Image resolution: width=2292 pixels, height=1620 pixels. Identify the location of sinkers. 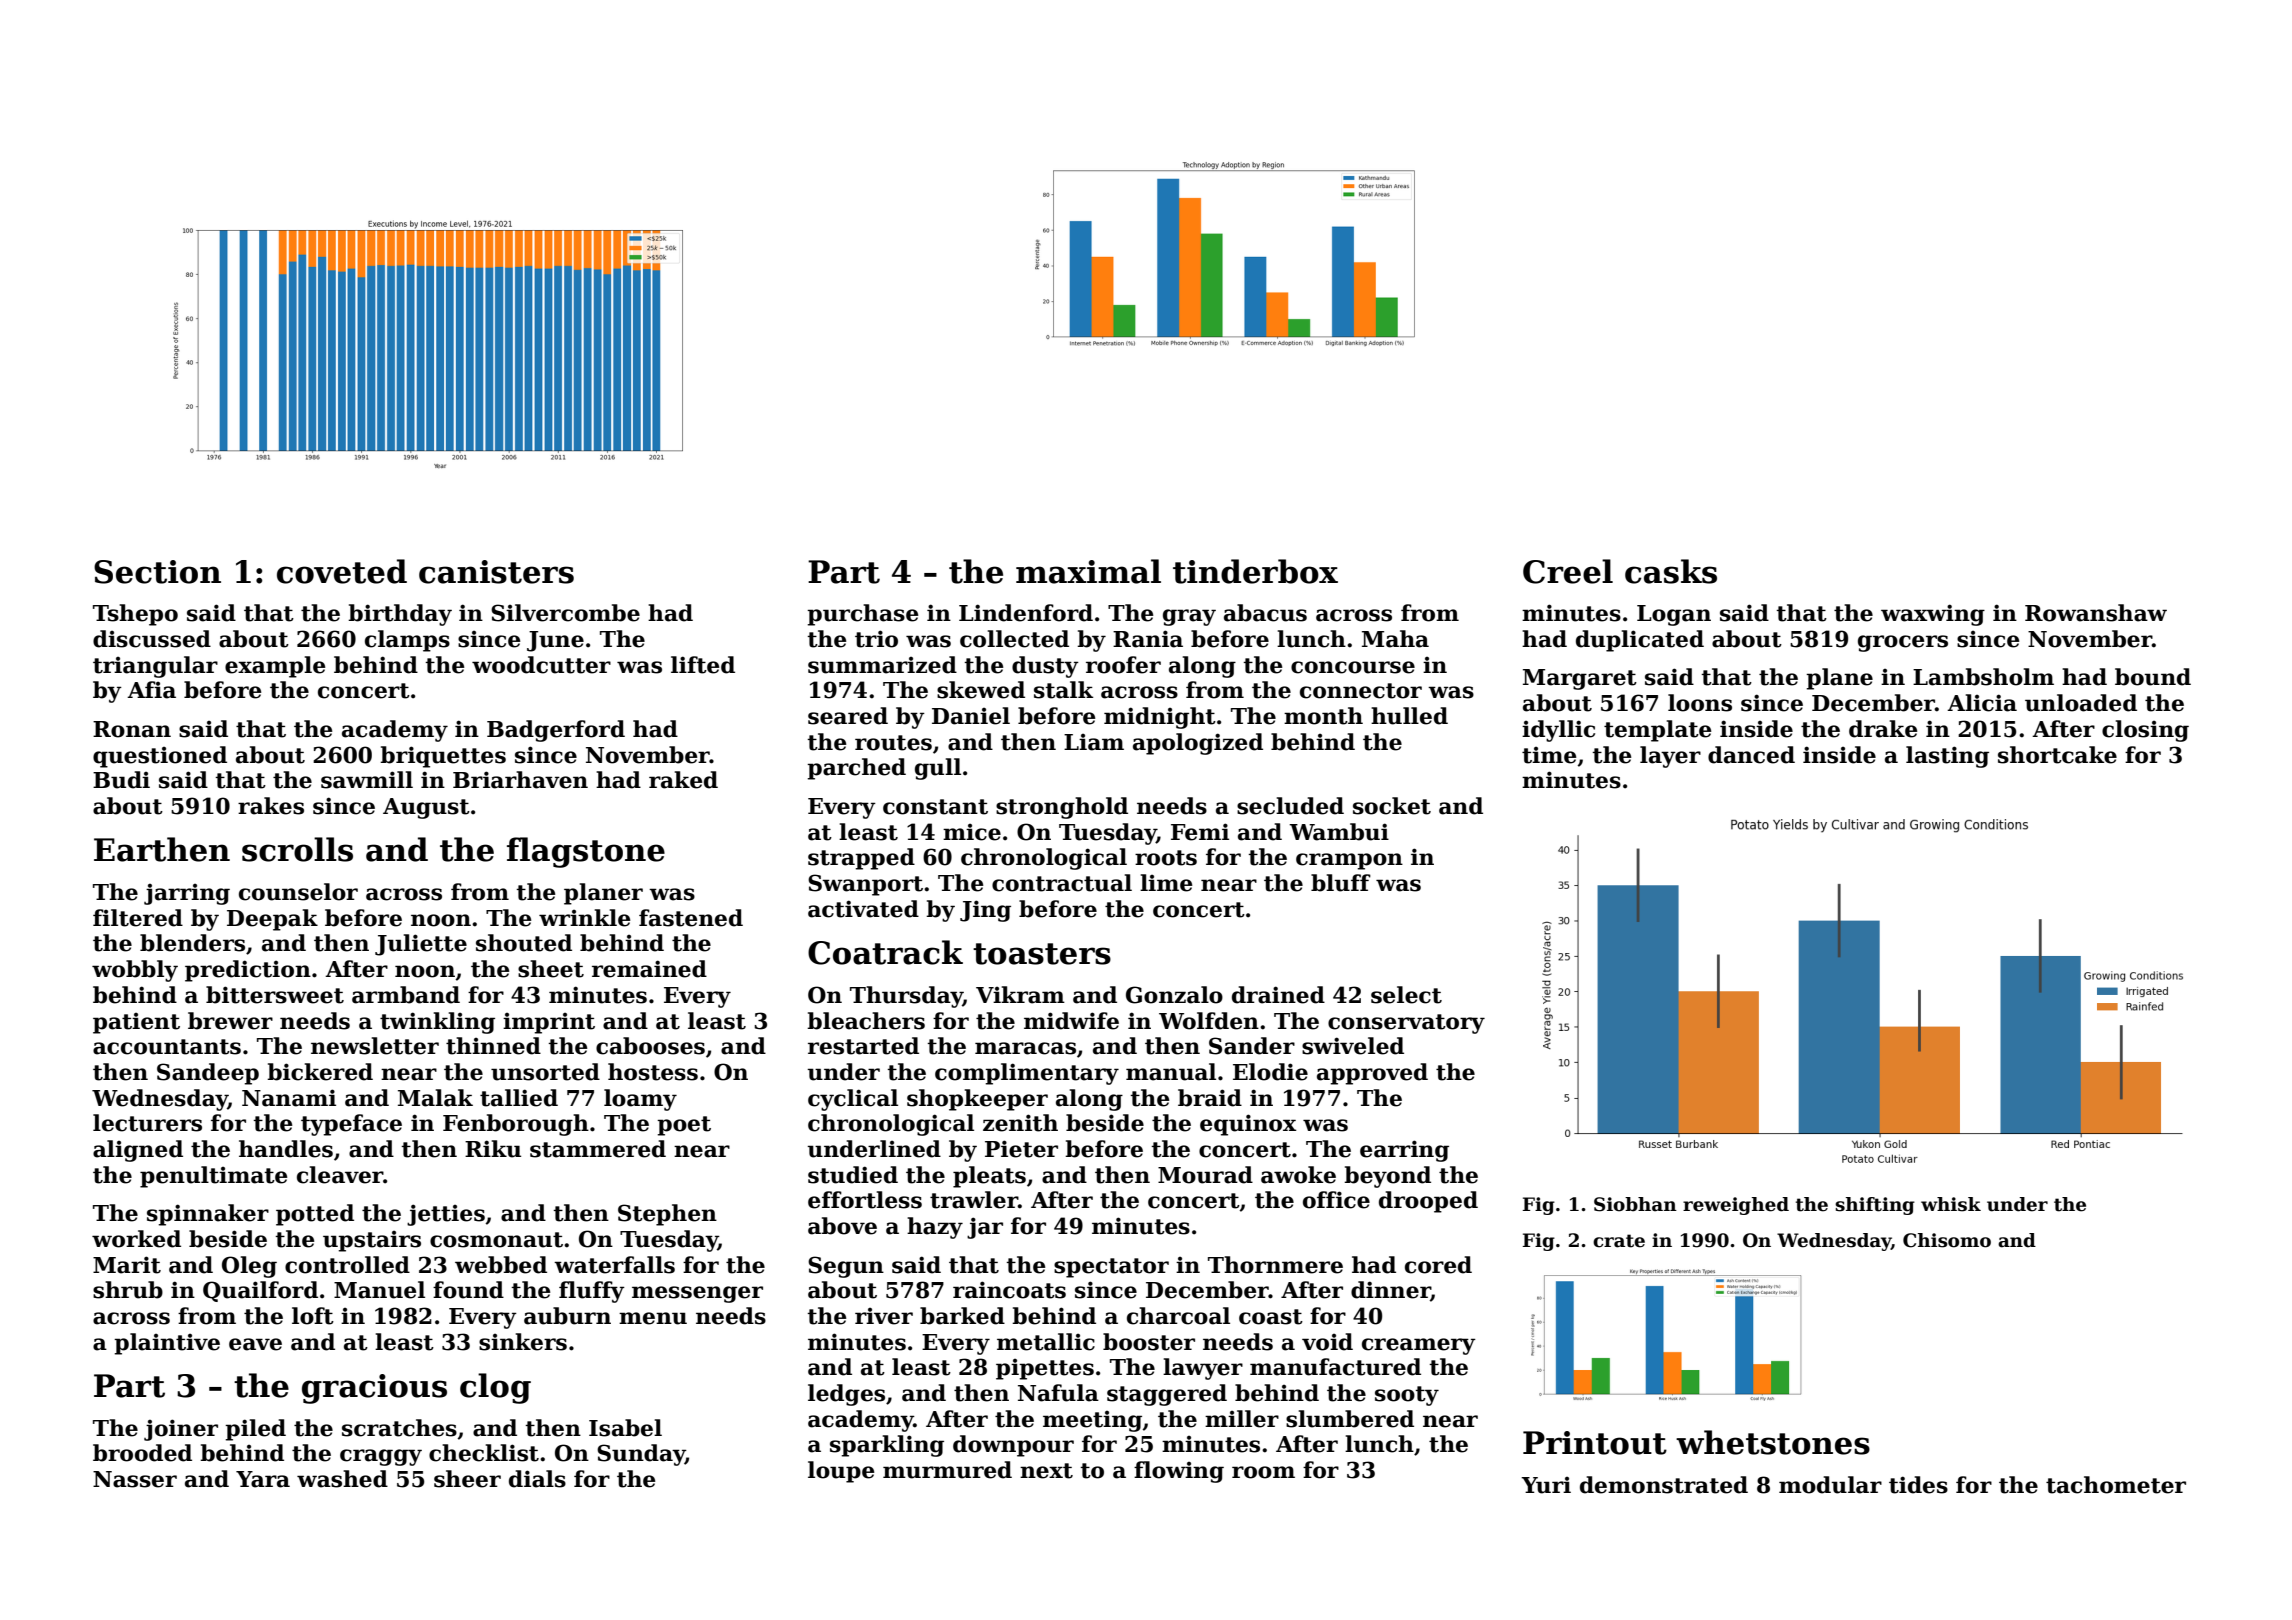
(523, 1342).
